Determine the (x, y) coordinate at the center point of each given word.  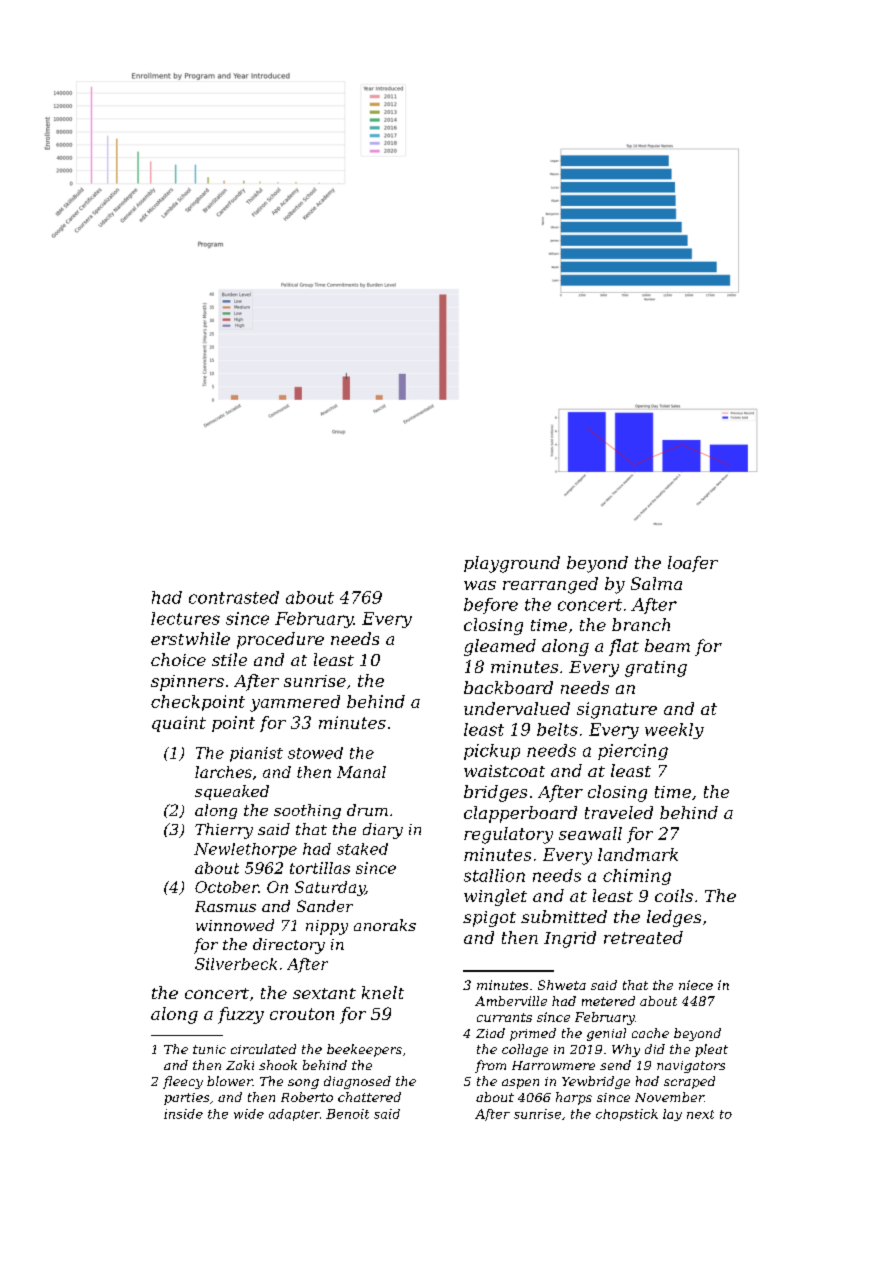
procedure (280, 640)
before (491, 606)
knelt (383, 992)
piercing (633, 752)
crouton (302, 1014)
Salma (656, 583)
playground (512, 564)
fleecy (183, 1082)
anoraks (385, 925)
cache (650, 1033)
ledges (674, 918)
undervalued (517, 708)
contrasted (234, 597)
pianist (256, 754)
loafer (693, 564)
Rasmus (225, 906)
